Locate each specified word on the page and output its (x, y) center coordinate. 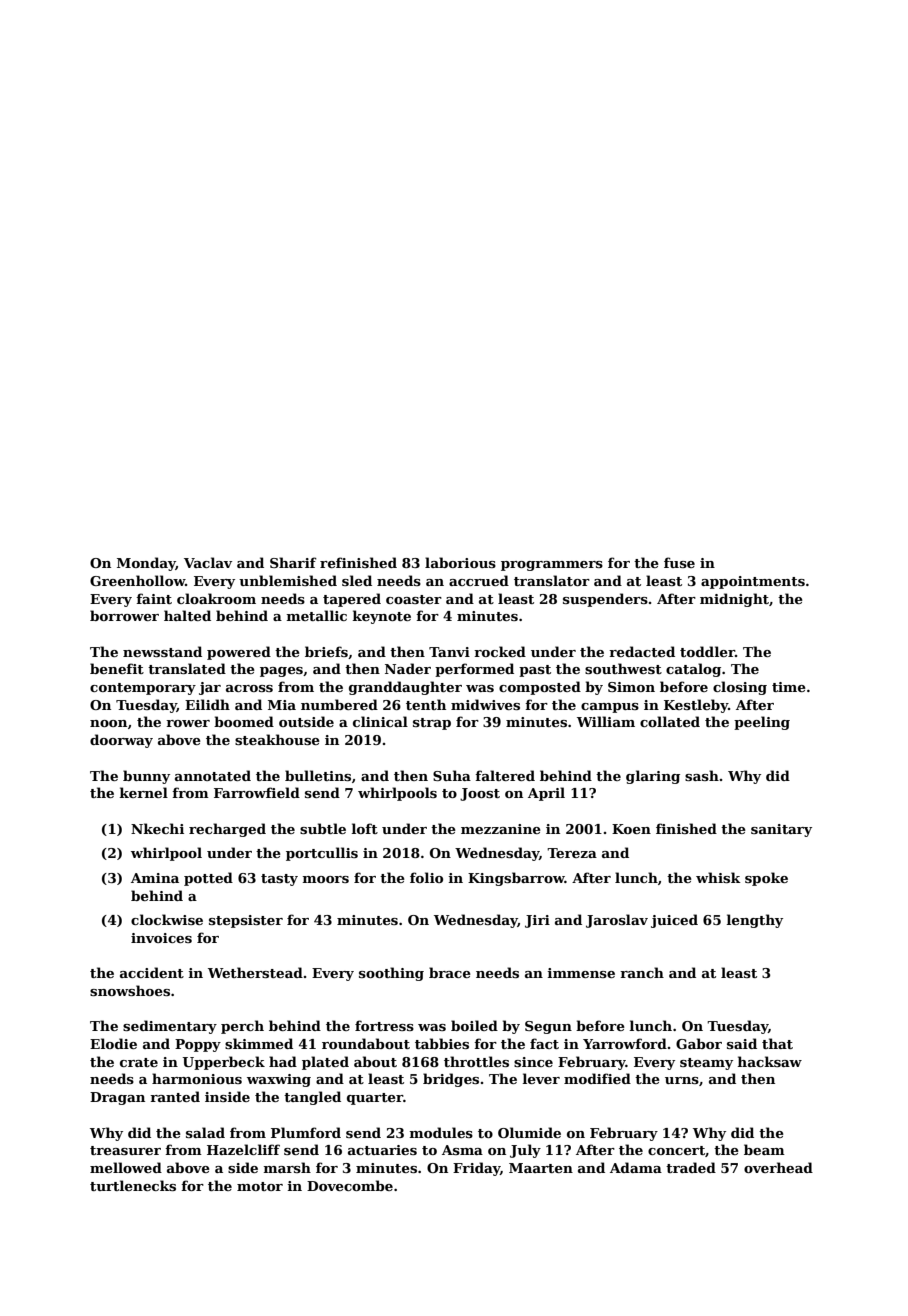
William (606, 721)
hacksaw (770, 1061)
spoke (766, 879)
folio (426, 877)
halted (187, 615)
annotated (213, 775)
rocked (500, 651)
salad (205, 1132)
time (789, 687)
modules (441, 1132)
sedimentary (170, 1027)
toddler (707, 651)
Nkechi (157, 828)
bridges (451, 1080)
